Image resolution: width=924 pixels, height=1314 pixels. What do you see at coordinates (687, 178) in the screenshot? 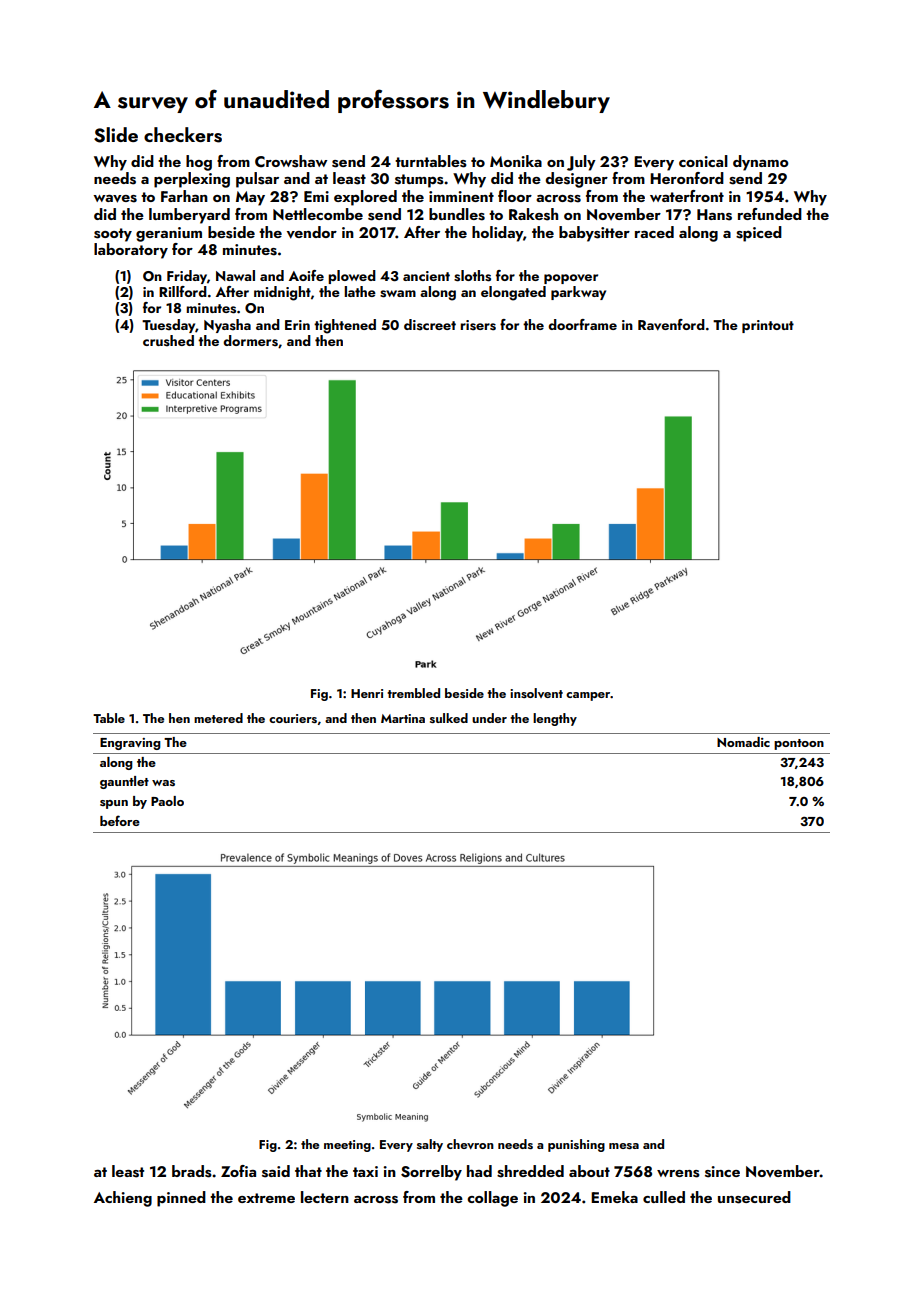
I see `Heronford` at bounding box center [687, 178].
